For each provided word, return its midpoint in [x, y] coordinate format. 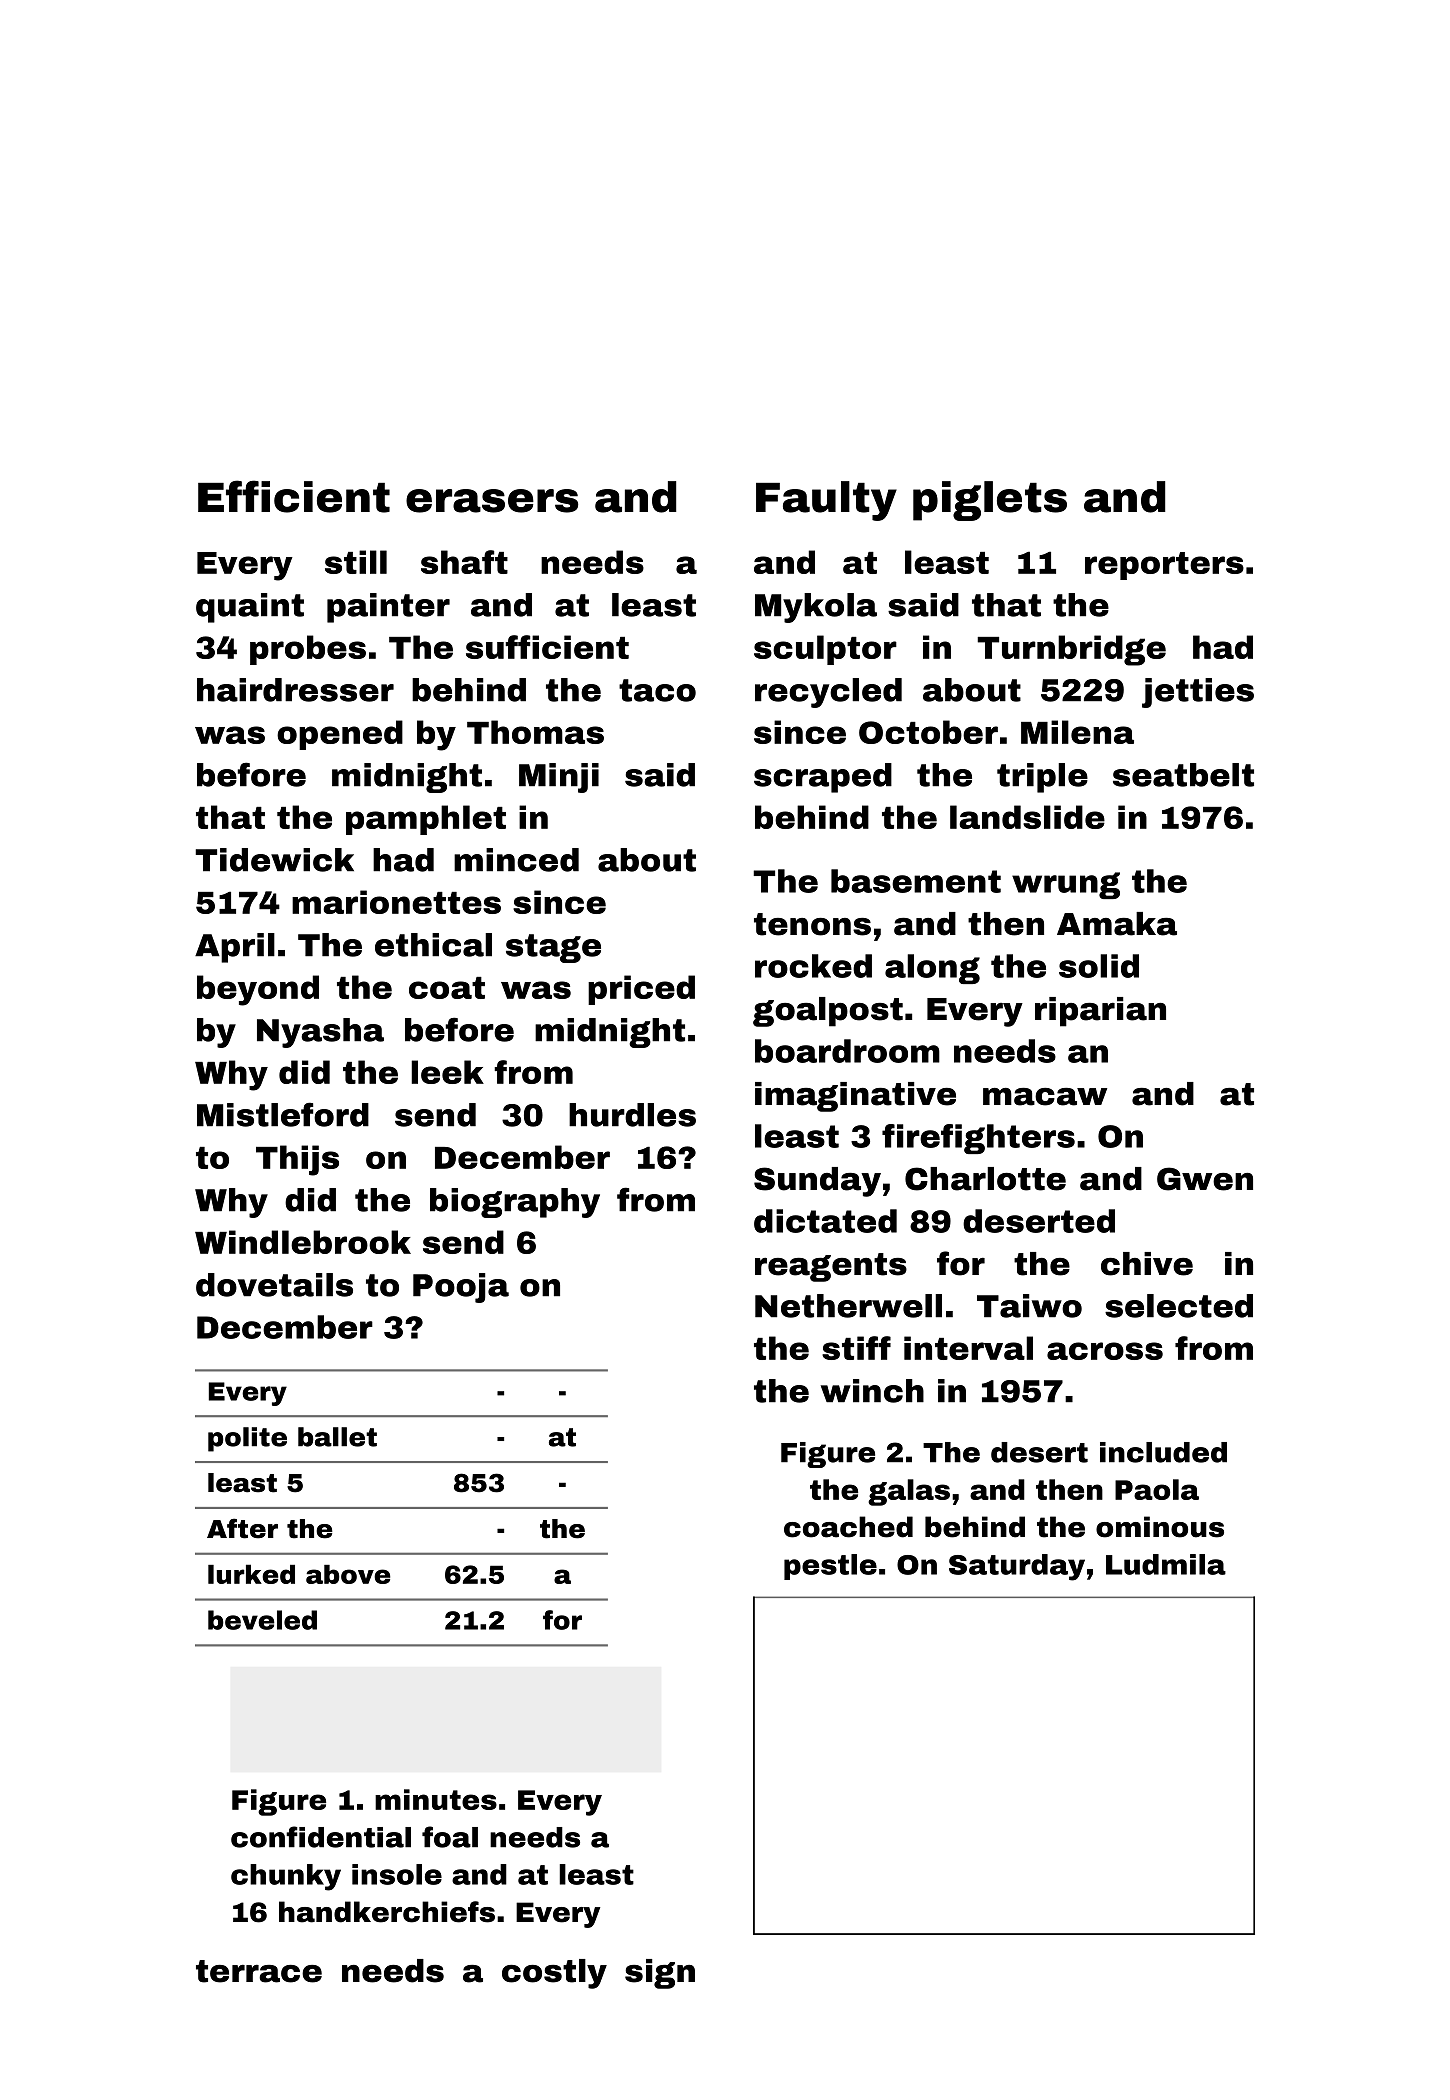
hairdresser [295, 690]
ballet [337, 1437]
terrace [259, 1971]
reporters [1164, 566]
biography [515, 1203]
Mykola [816, 608]
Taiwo [1029, 1306]
